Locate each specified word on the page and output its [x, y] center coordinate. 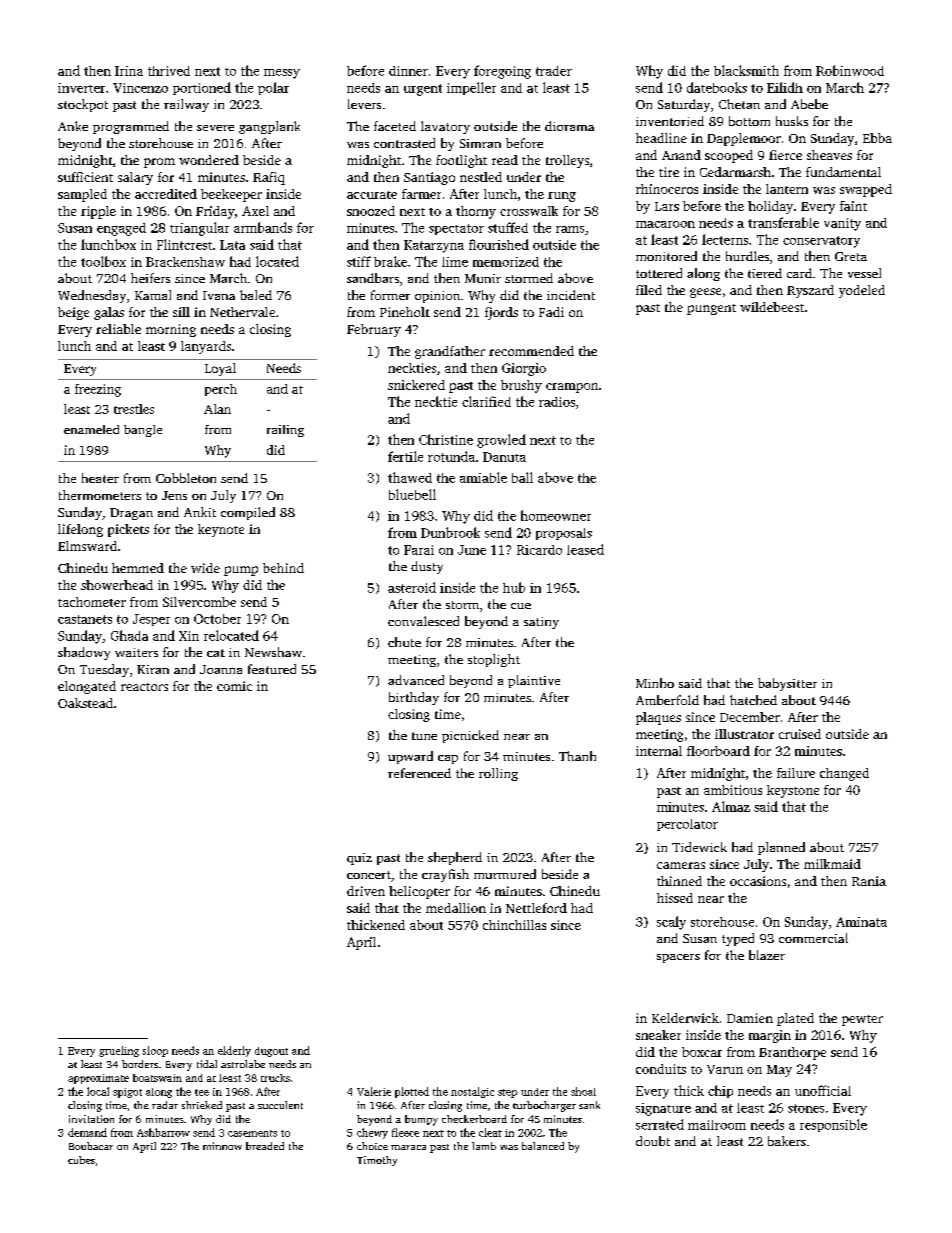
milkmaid [832, 864]
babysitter [787, 684]
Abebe [809, 104]
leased [585, 549]
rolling [498, 774]
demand [87, 1132]
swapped [866, 190]
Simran [480, 143]
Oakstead [85, 703]
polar [273, 88]
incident [571, 295]
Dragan [131, 514]
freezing [98, 390]
